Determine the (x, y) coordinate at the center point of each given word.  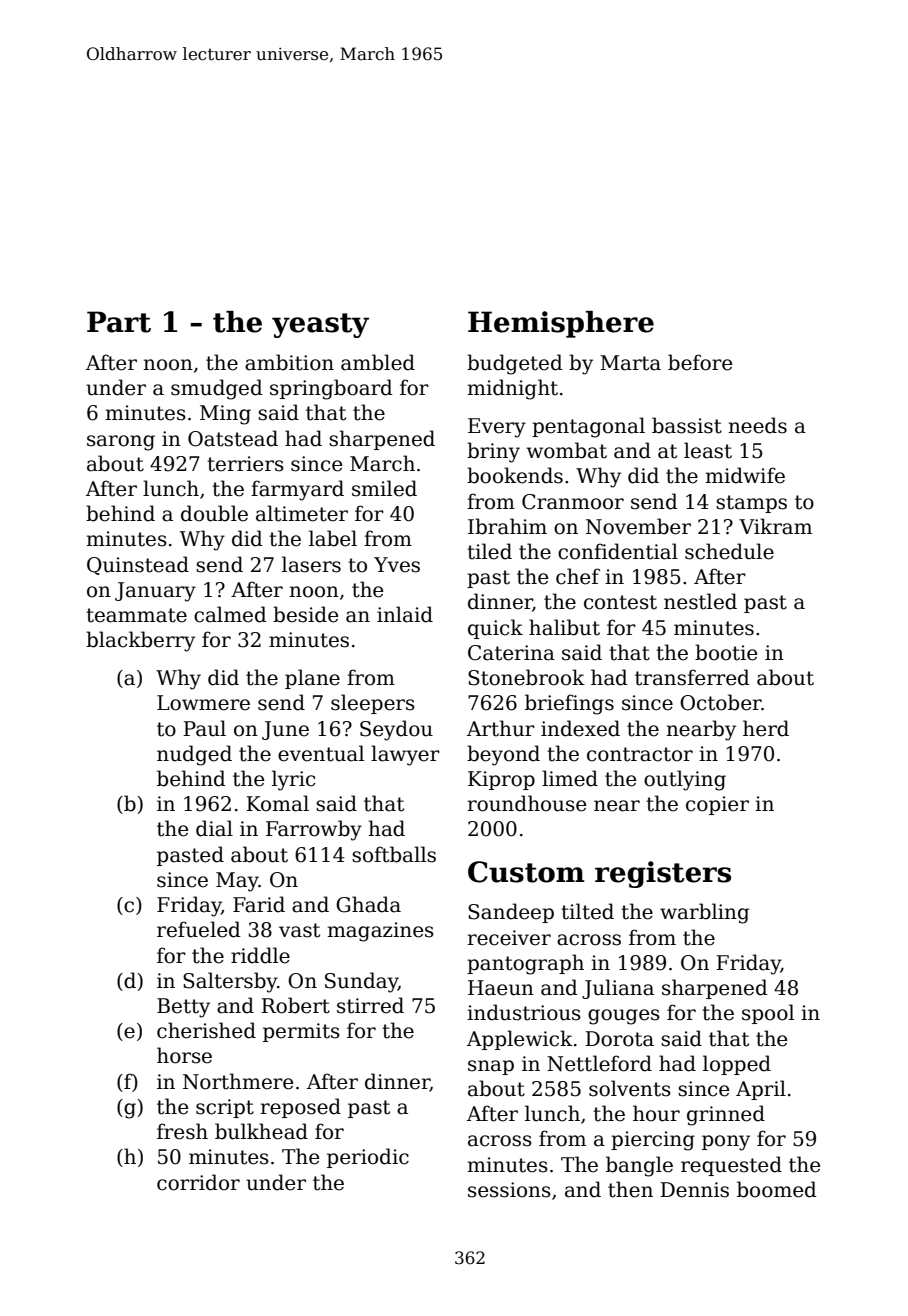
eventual (321, 753)
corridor (198, 1182)
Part (119, 322)
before (700, 362)
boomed (777, 1189)
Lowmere (203, 703)
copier (717, 805)
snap (491, 1067)
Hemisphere (561, 324)
